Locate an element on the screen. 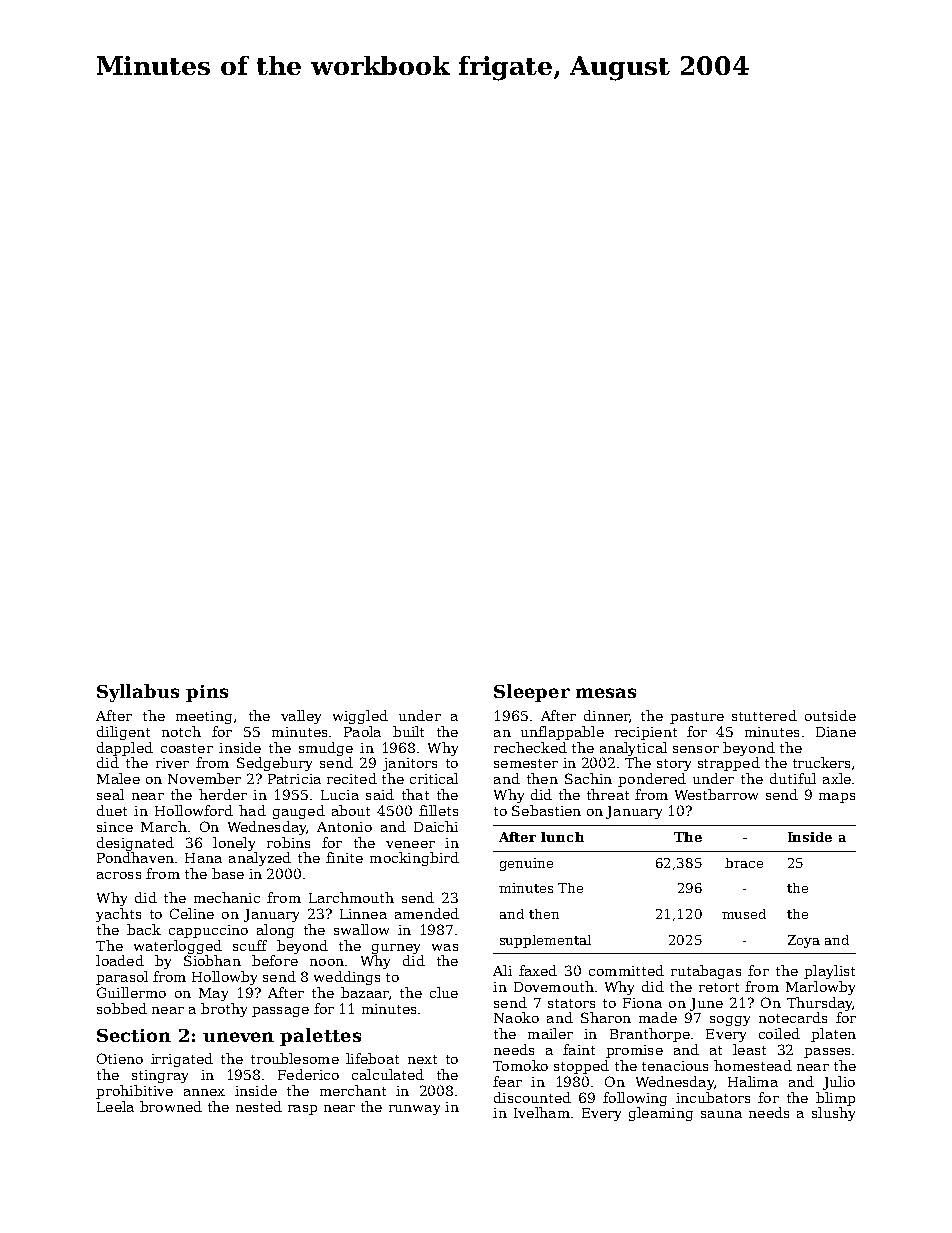 The width and height of the screenshot is (952, 1233). dutiful is located at coordinates (793, 778).
